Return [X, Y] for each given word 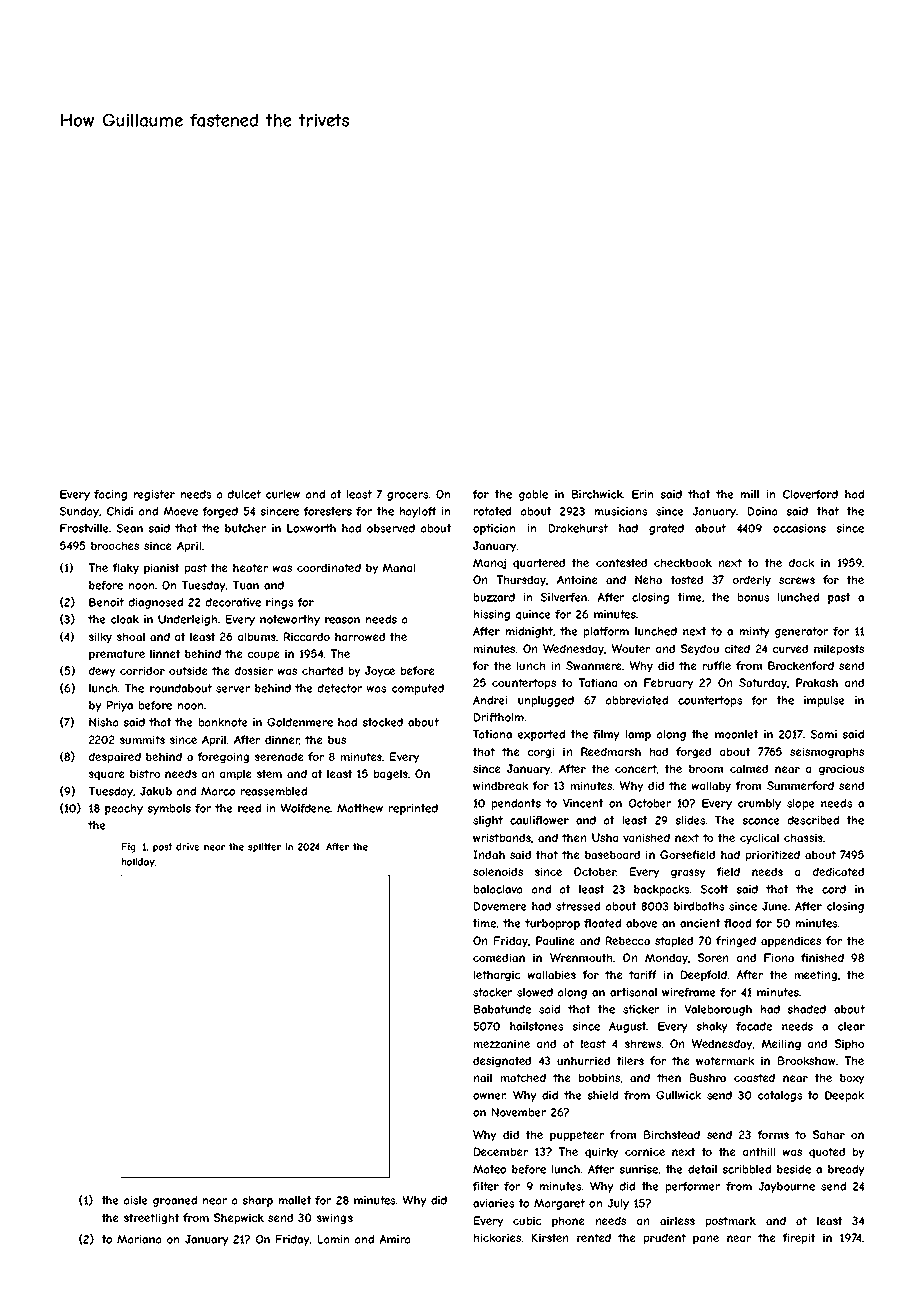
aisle [136, 1200]
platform [606, 632]
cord [834, 889]
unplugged [546, 701]
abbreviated [637, 700]
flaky [126, 569]
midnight [529, 632]
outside [188, 670]
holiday [138, 863]
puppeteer [577, 1136]
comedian [499, 957]
